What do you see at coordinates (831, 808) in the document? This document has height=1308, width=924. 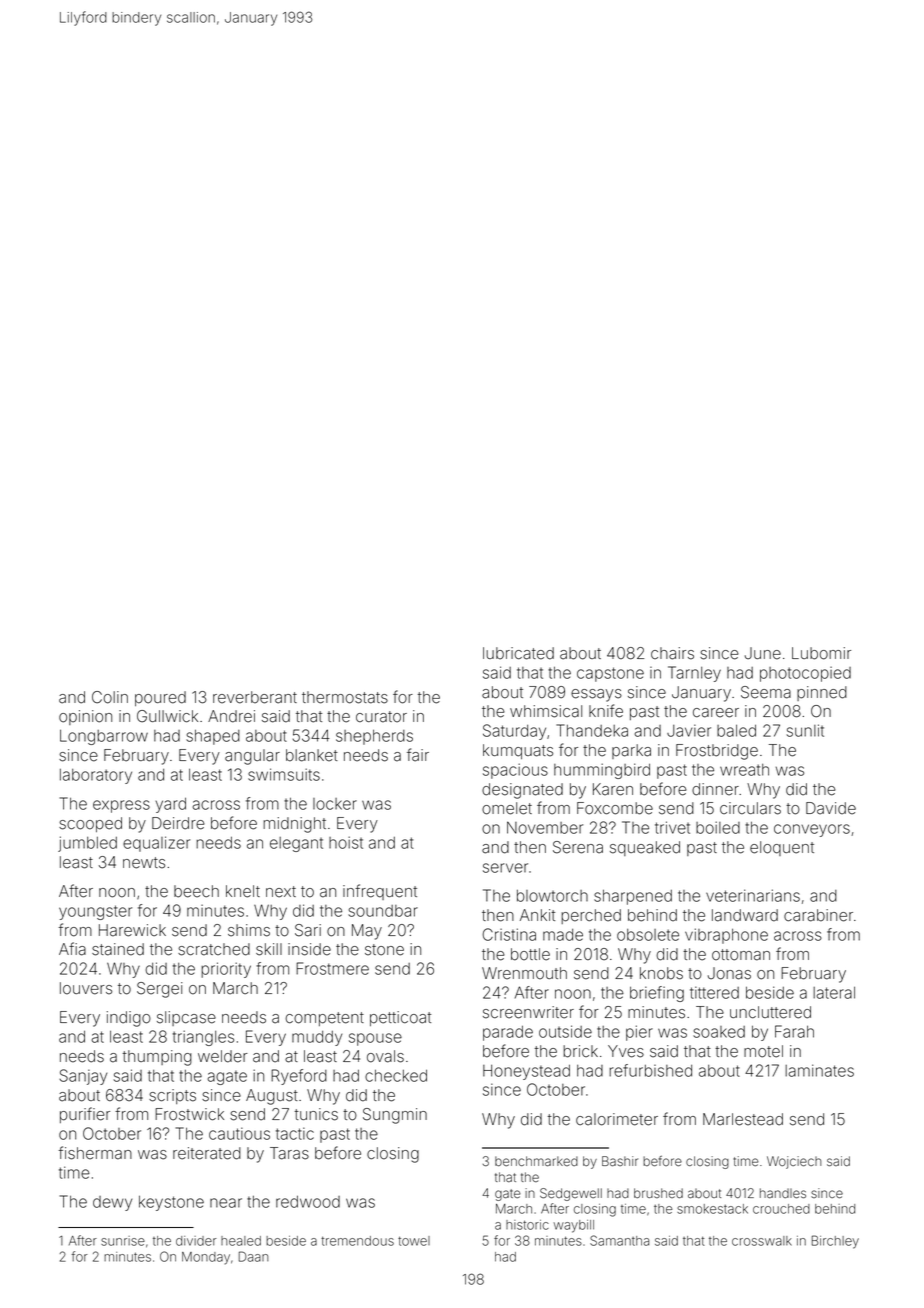 I see `Davide` at bounding box center [831, 808].
